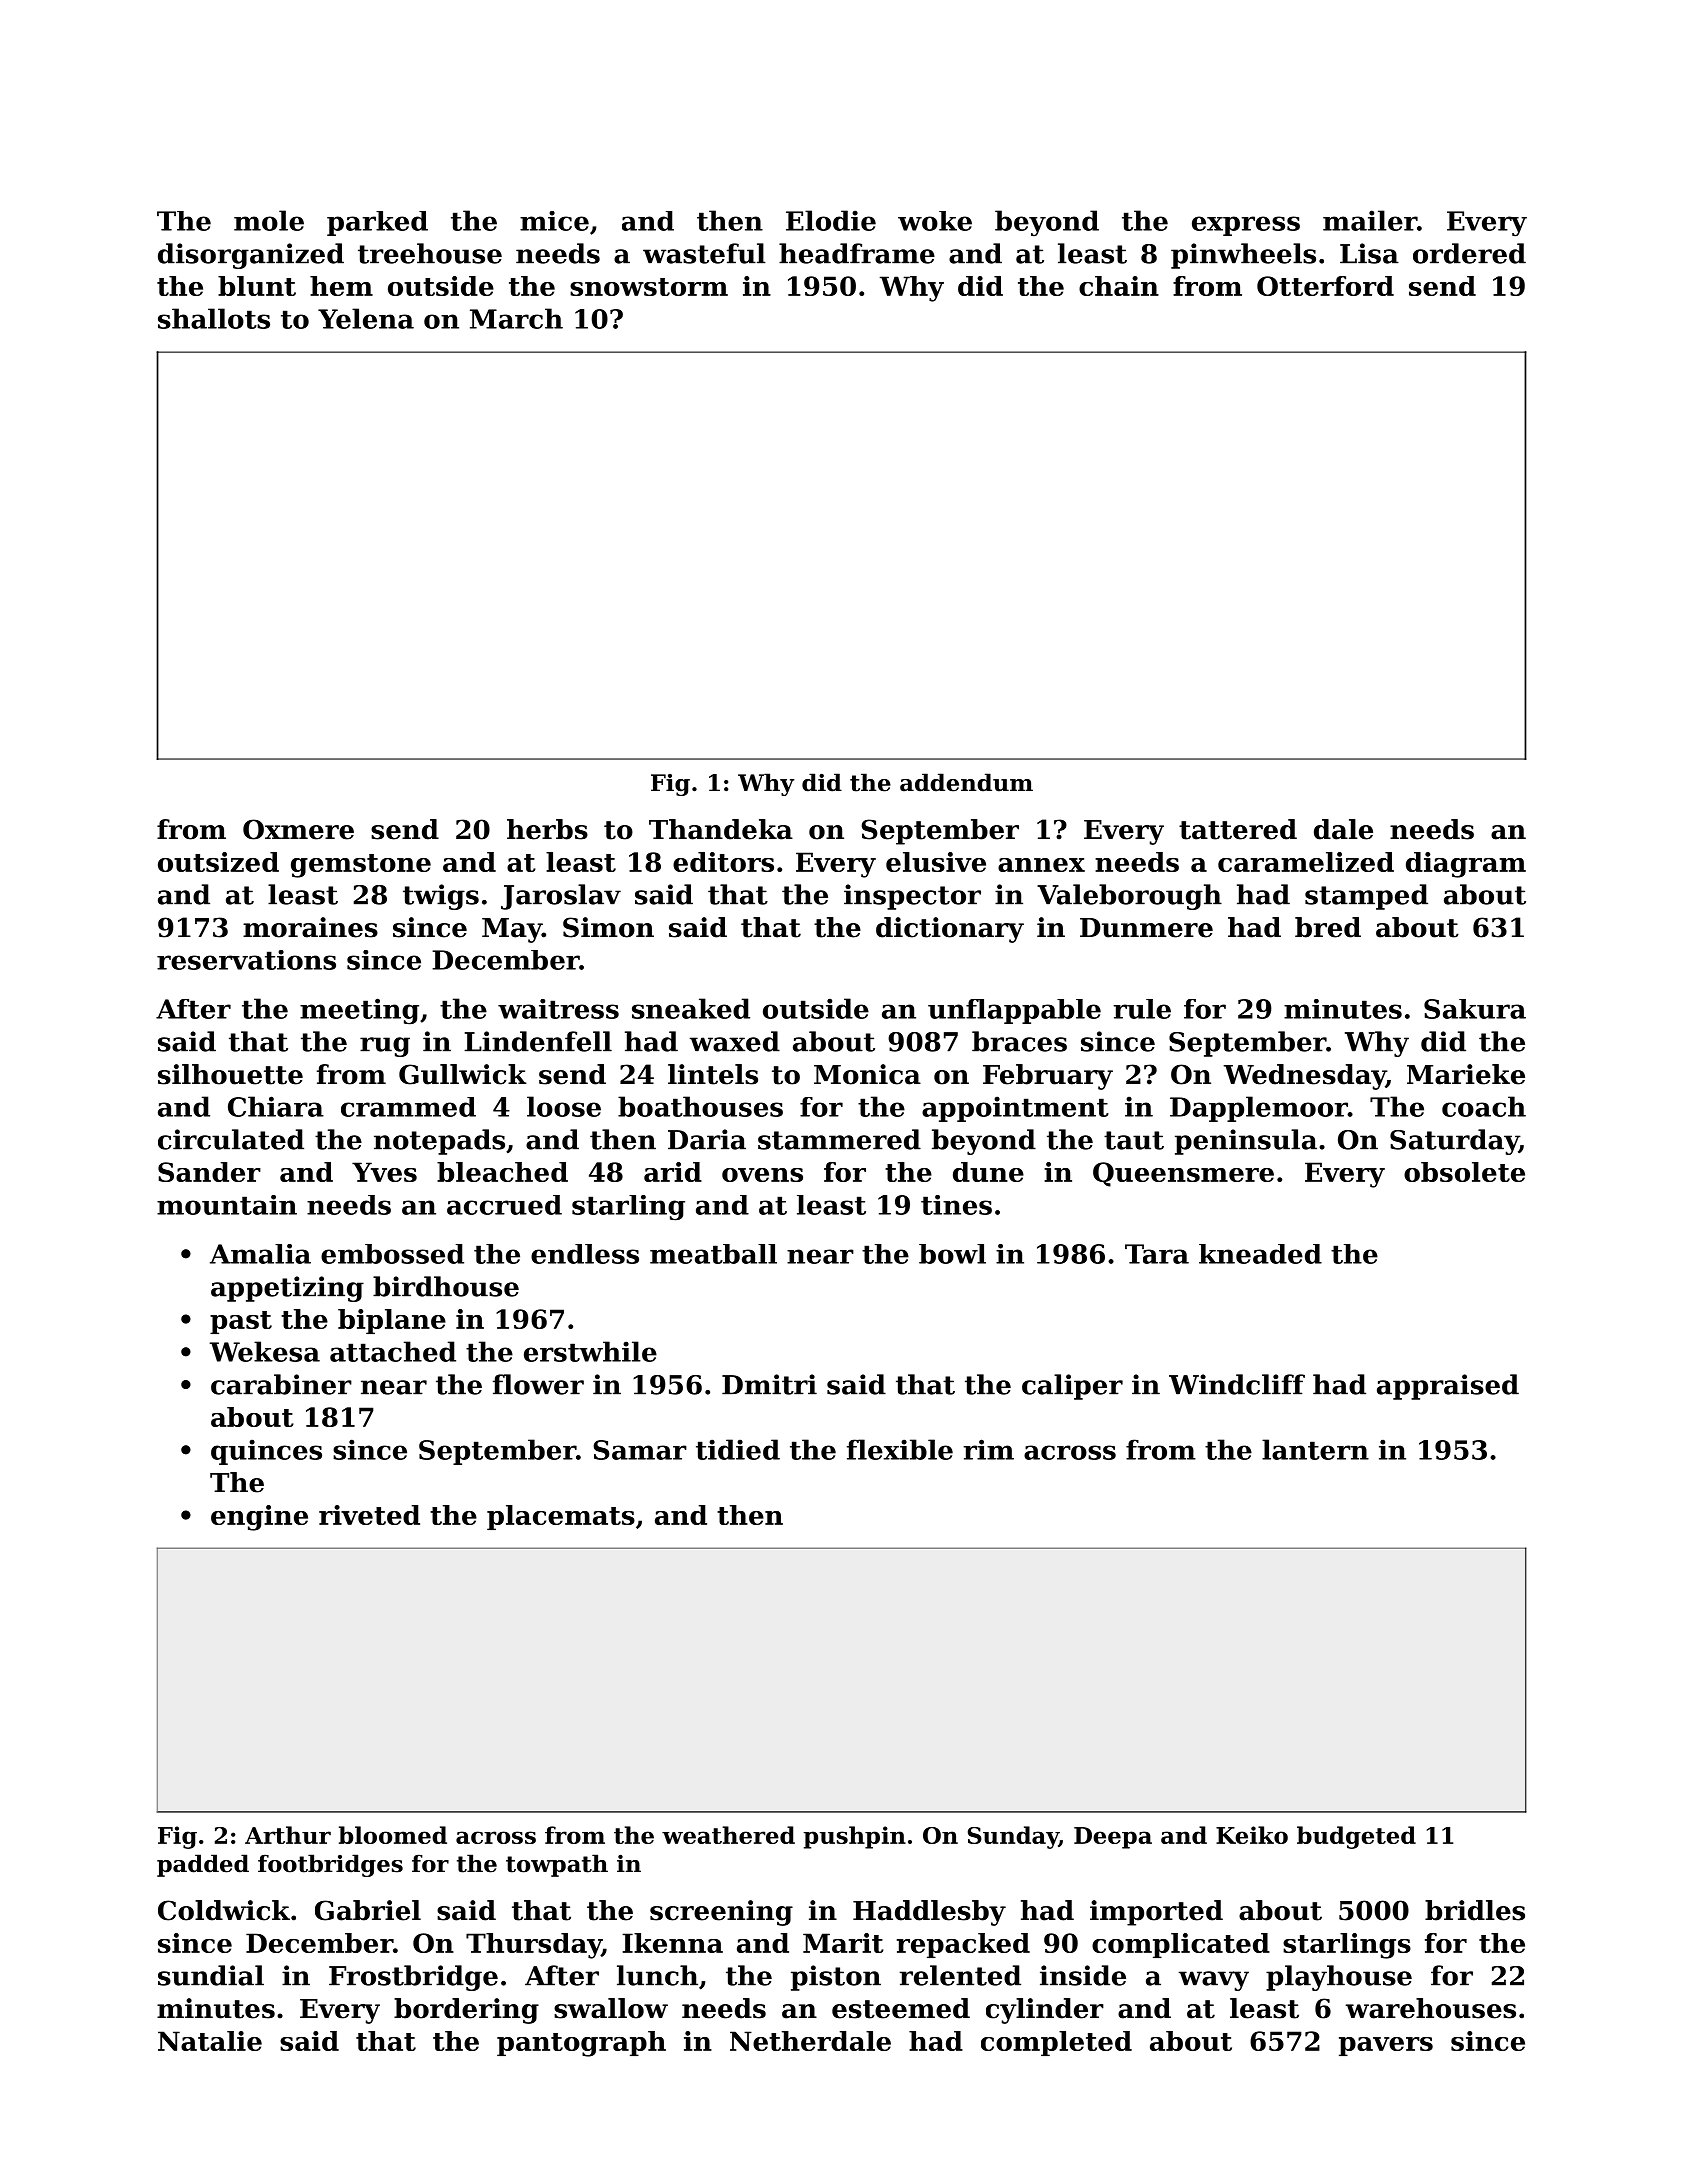  Describe the element at coordinates (1305, 1077) in the document. I see `Wednesday` at that location.
